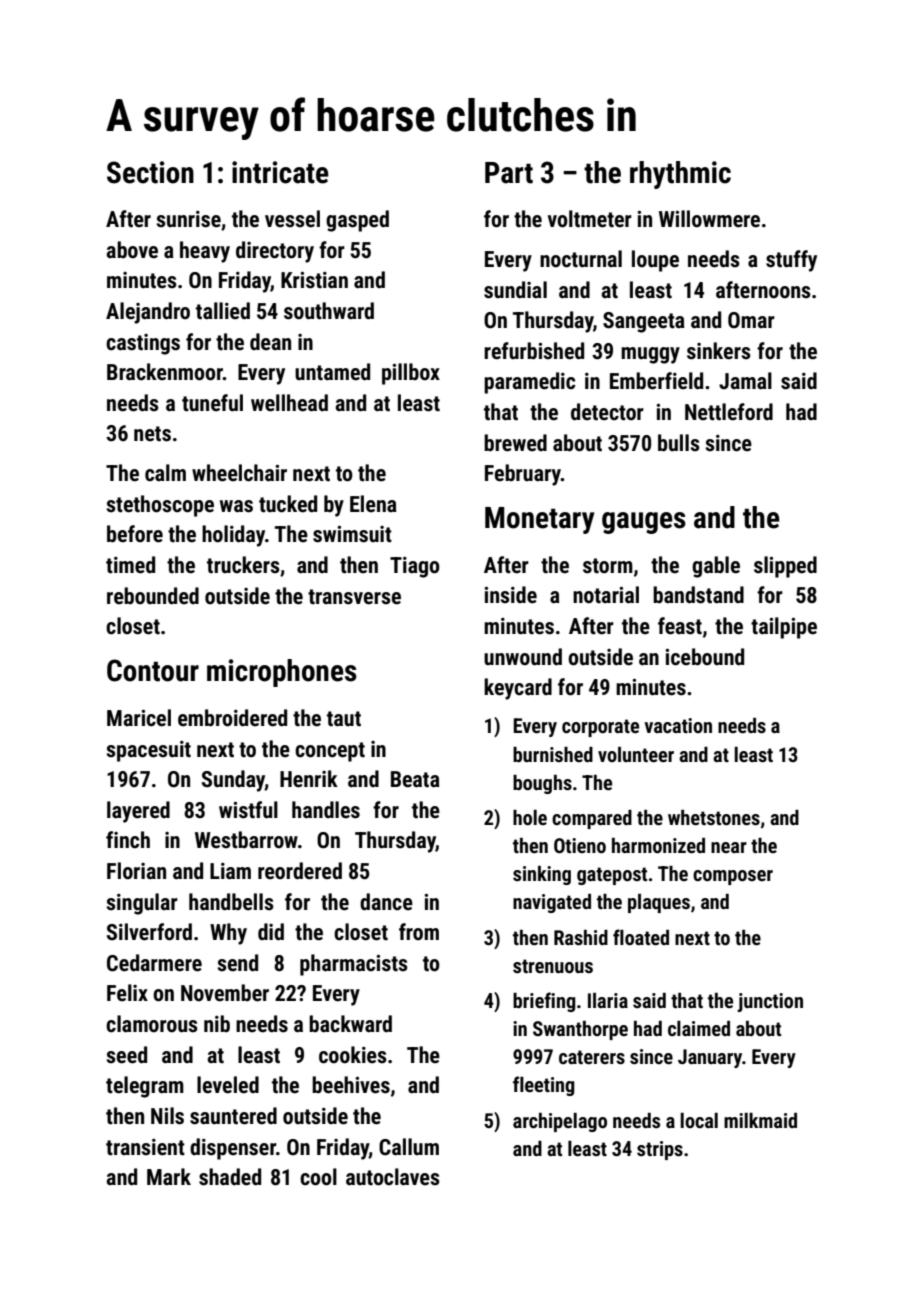  Describe the element at coordinates (658, 845) in the screenshot. I see `harmonized` at that location.
